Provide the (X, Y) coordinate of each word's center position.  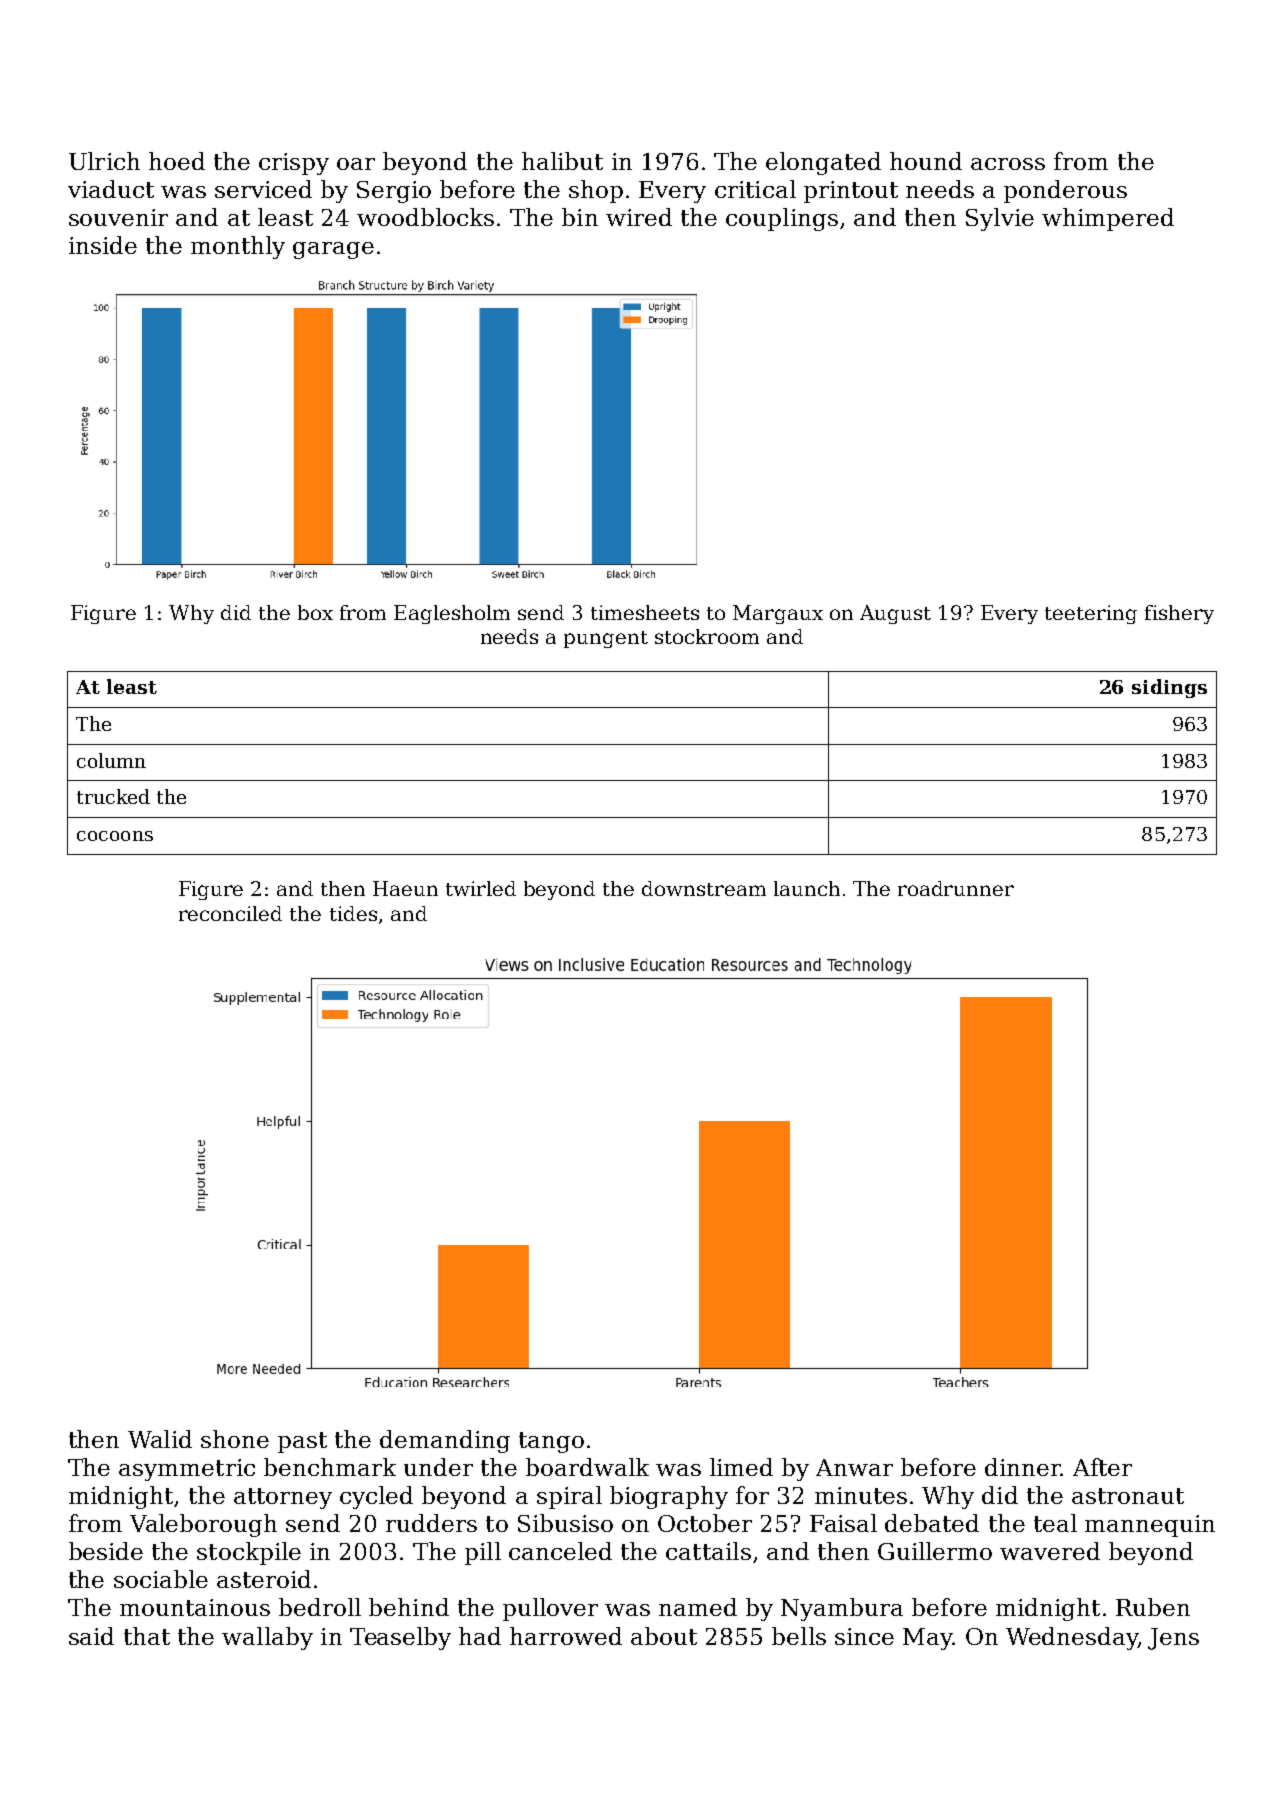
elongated (823, 163)
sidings (1169, 688)
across (1008, 164)
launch (807, 888)
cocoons (115, 836)
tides (353, 913)
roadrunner (956, 888)
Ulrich (104, 161)
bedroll (320, 1607)
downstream (704, 888)
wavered (1050, 1551)
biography (669, 1497)
